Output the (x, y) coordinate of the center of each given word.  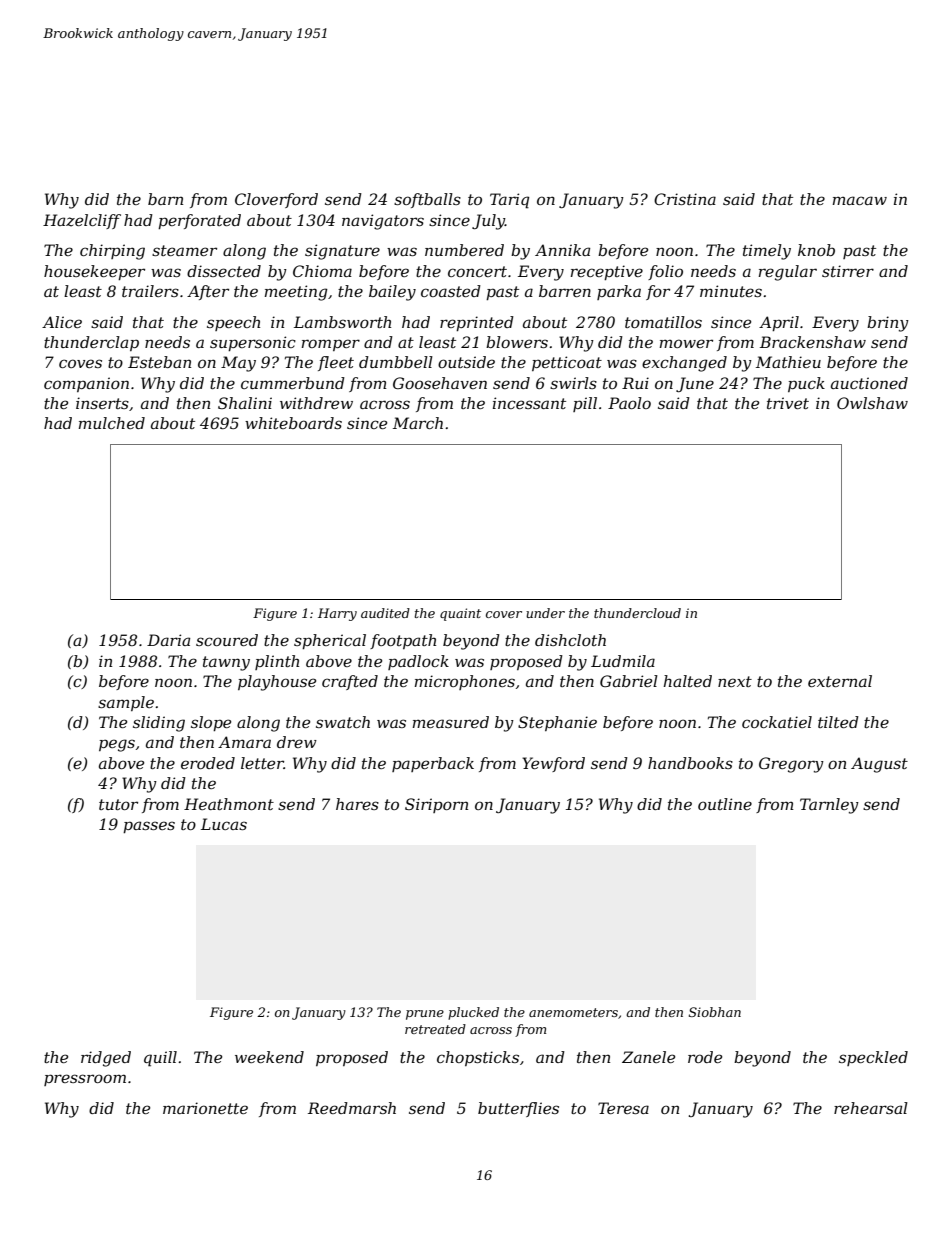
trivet (788, 403)
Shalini (245, 403)
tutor (118, 804)
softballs (427, 200)
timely (767, 252)
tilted (838, 722)
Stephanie (557, 723)
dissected (224, 271)
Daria (168, 640)
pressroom (85, 1080)
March (418, 423)
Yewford (553, 764)
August (879, 765)
